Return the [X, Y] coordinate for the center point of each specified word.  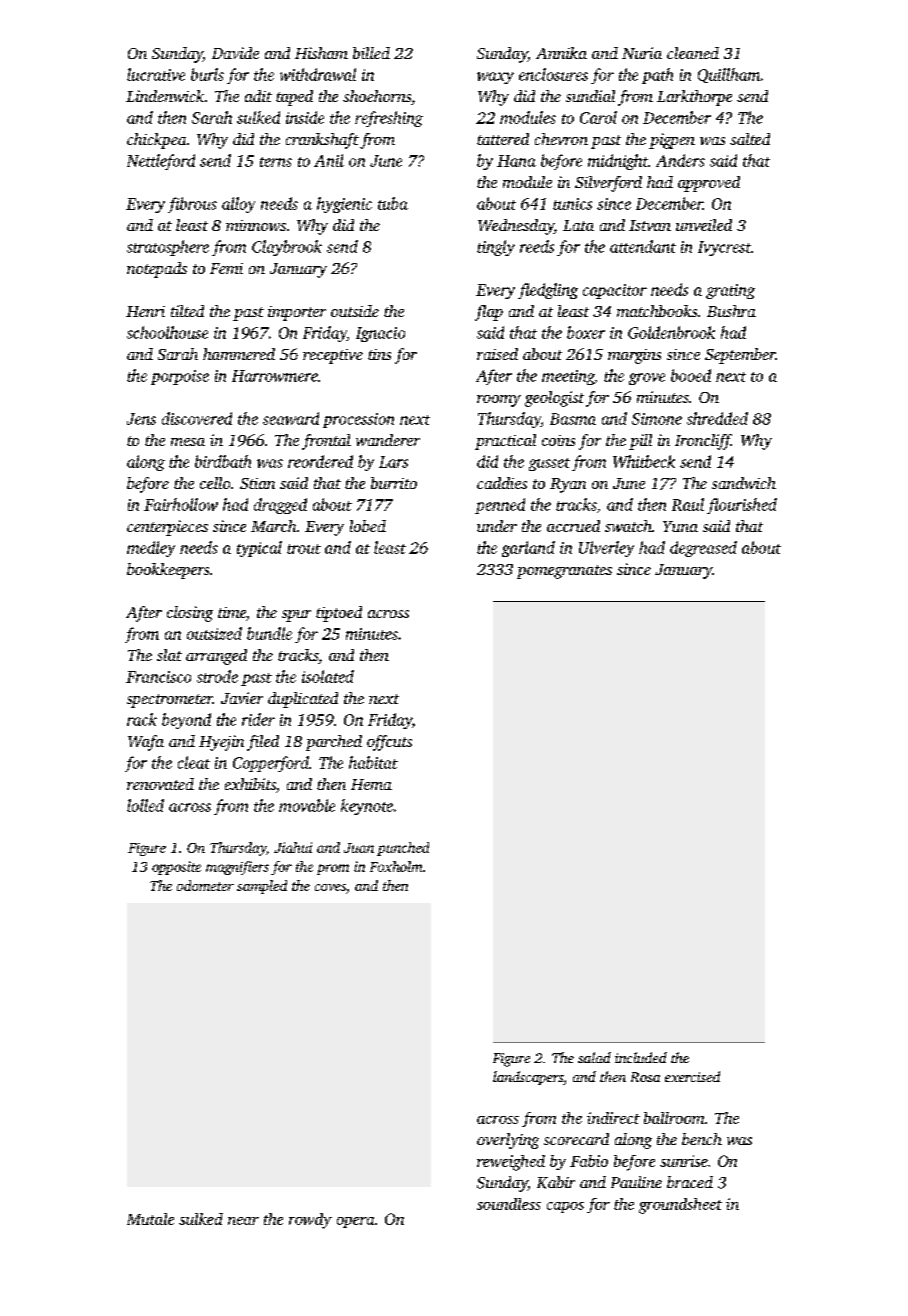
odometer [205, 885]
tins [379, 354]
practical [505, 442]
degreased [703, 549]
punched [403, 849]
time [232, 612]
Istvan [650, 225]
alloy [238, 205]
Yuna [680, 526]
